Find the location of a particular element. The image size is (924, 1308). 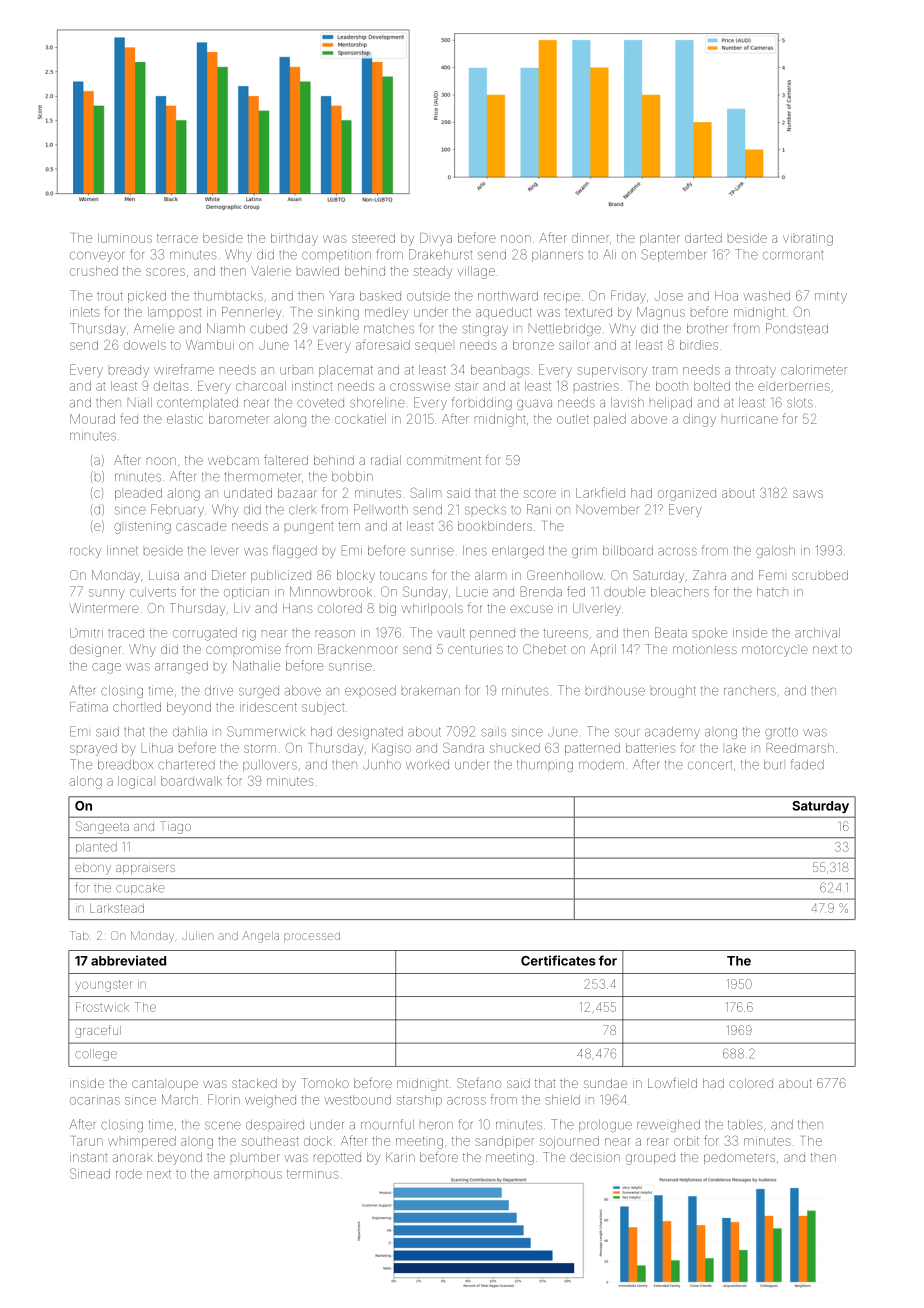

planter is located at coordinates (660, 239).
